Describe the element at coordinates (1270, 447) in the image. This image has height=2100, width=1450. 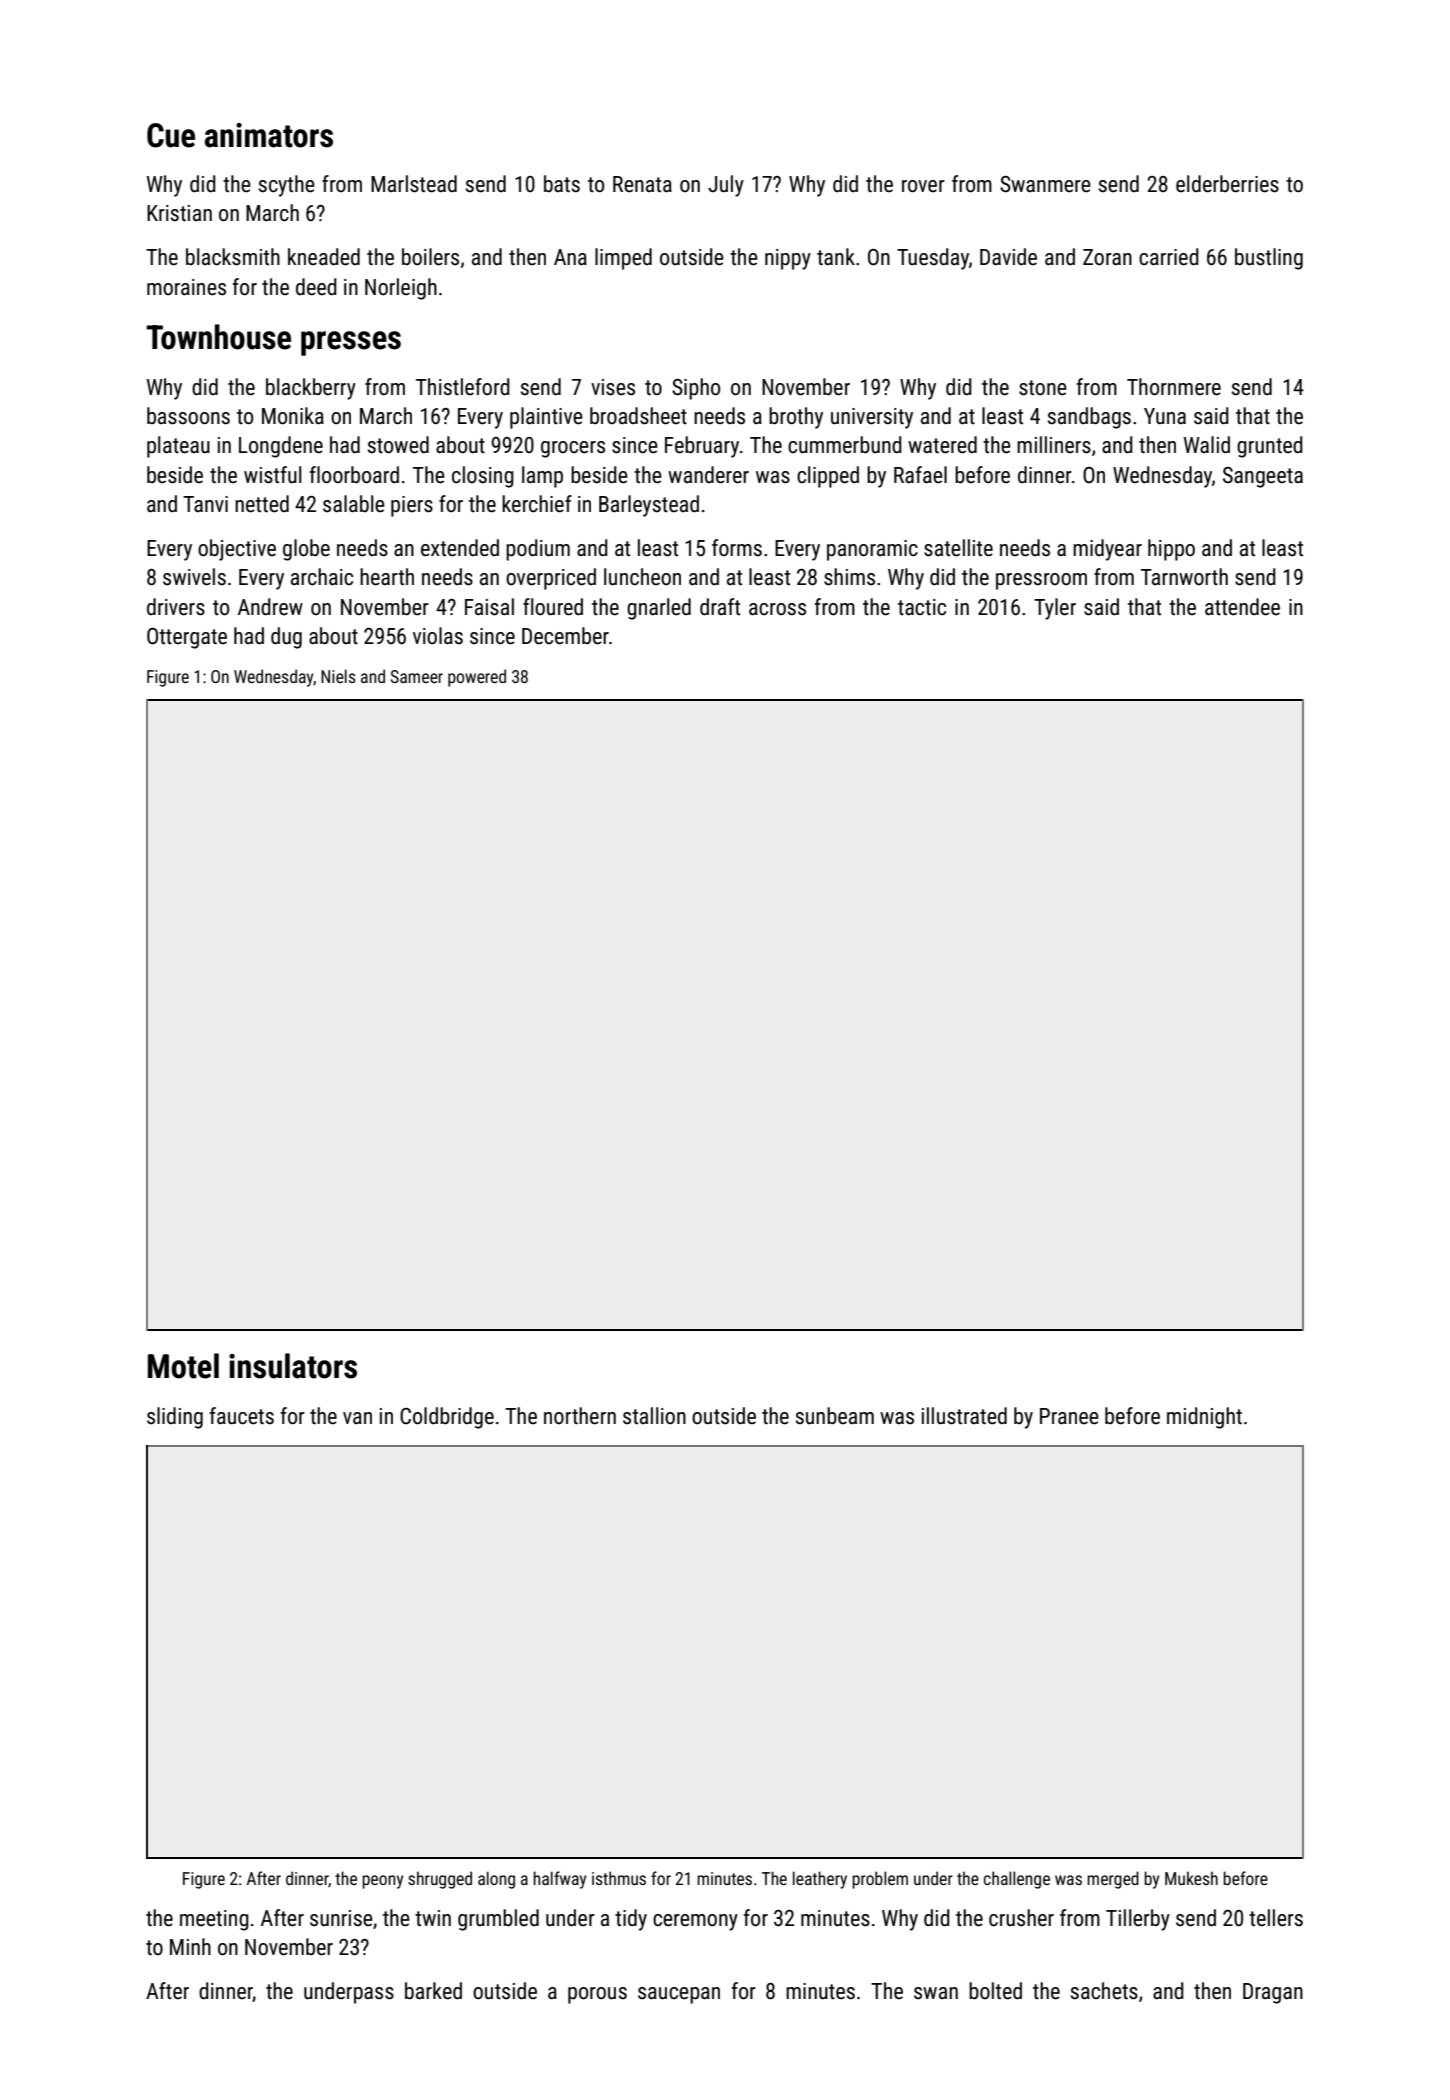
I see `grunted` at that location.
